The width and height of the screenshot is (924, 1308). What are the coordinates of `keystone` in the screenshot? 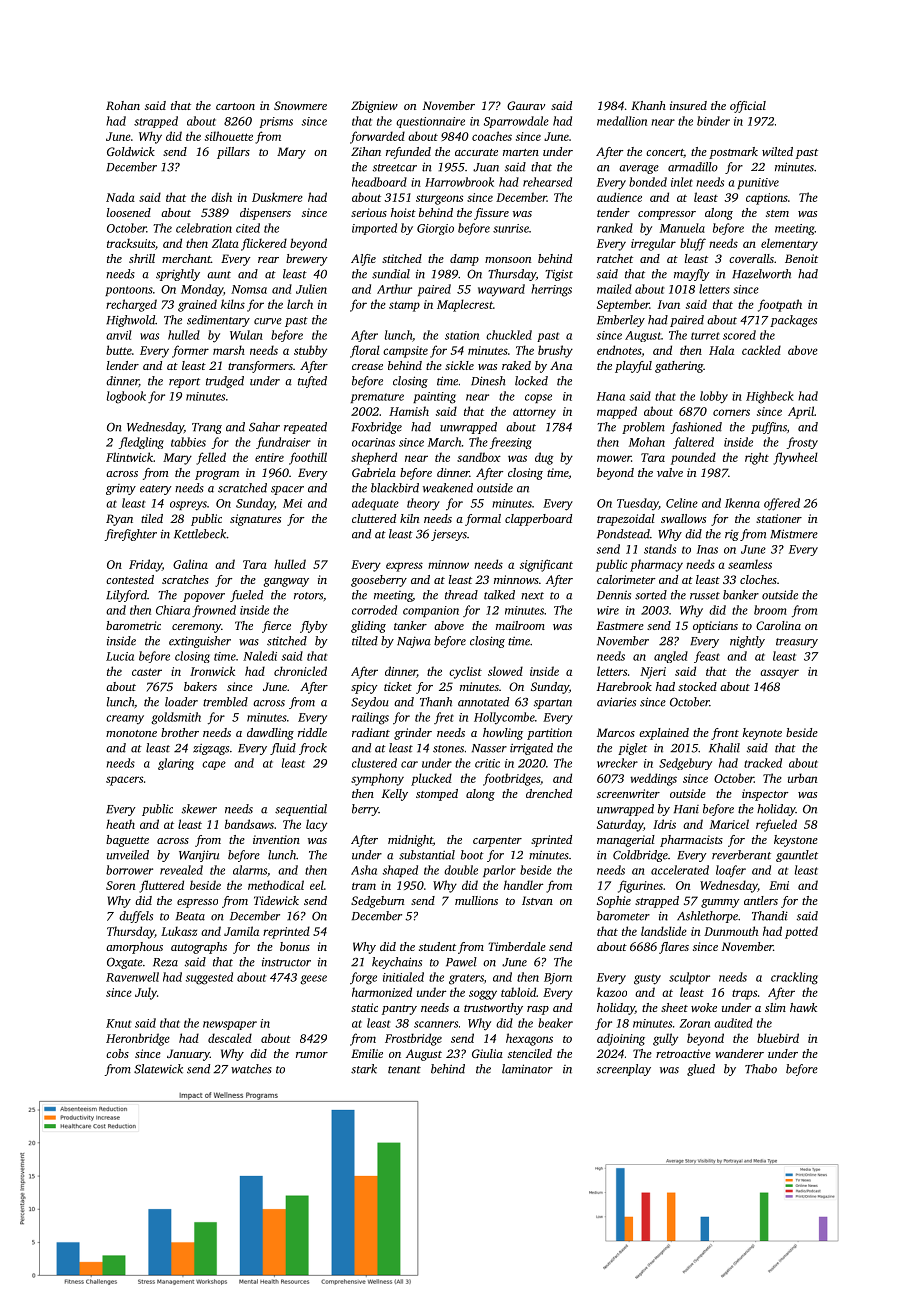 It's located at (796, 841).
